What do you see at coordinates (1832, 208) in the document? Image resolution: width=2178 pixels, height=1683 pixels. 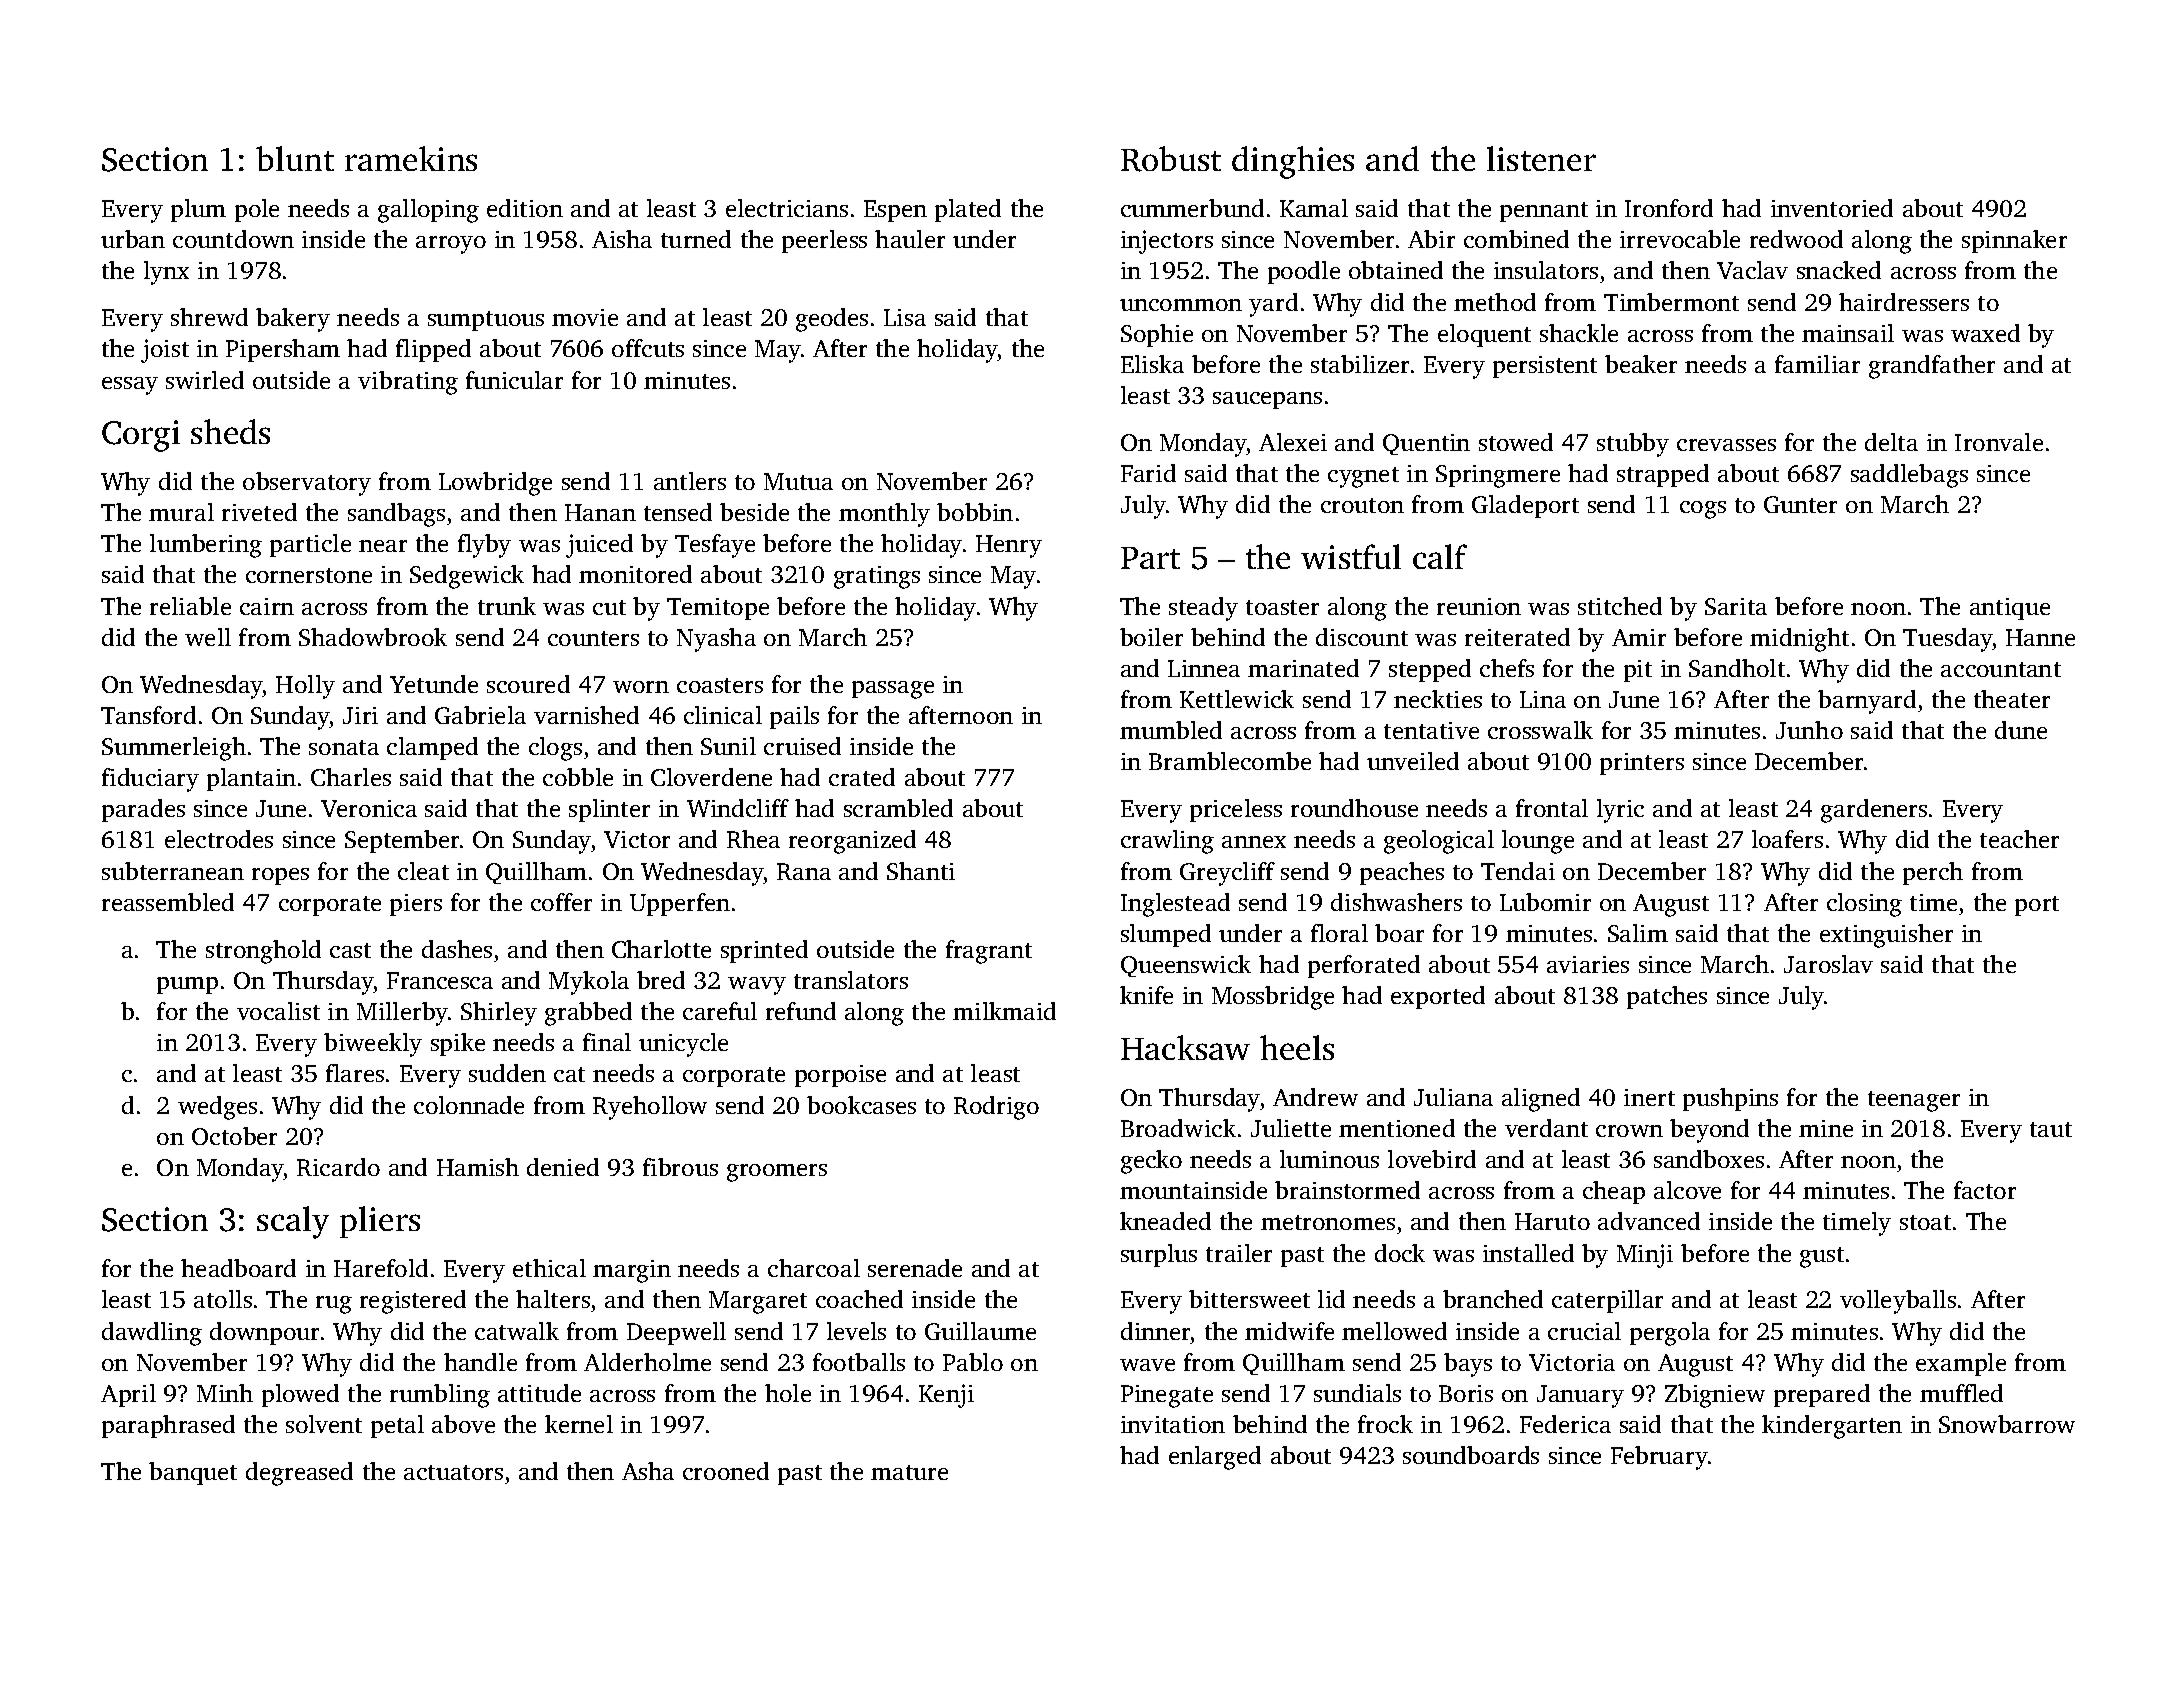 I see `inventoried` at bounding box center [1832, 208].
